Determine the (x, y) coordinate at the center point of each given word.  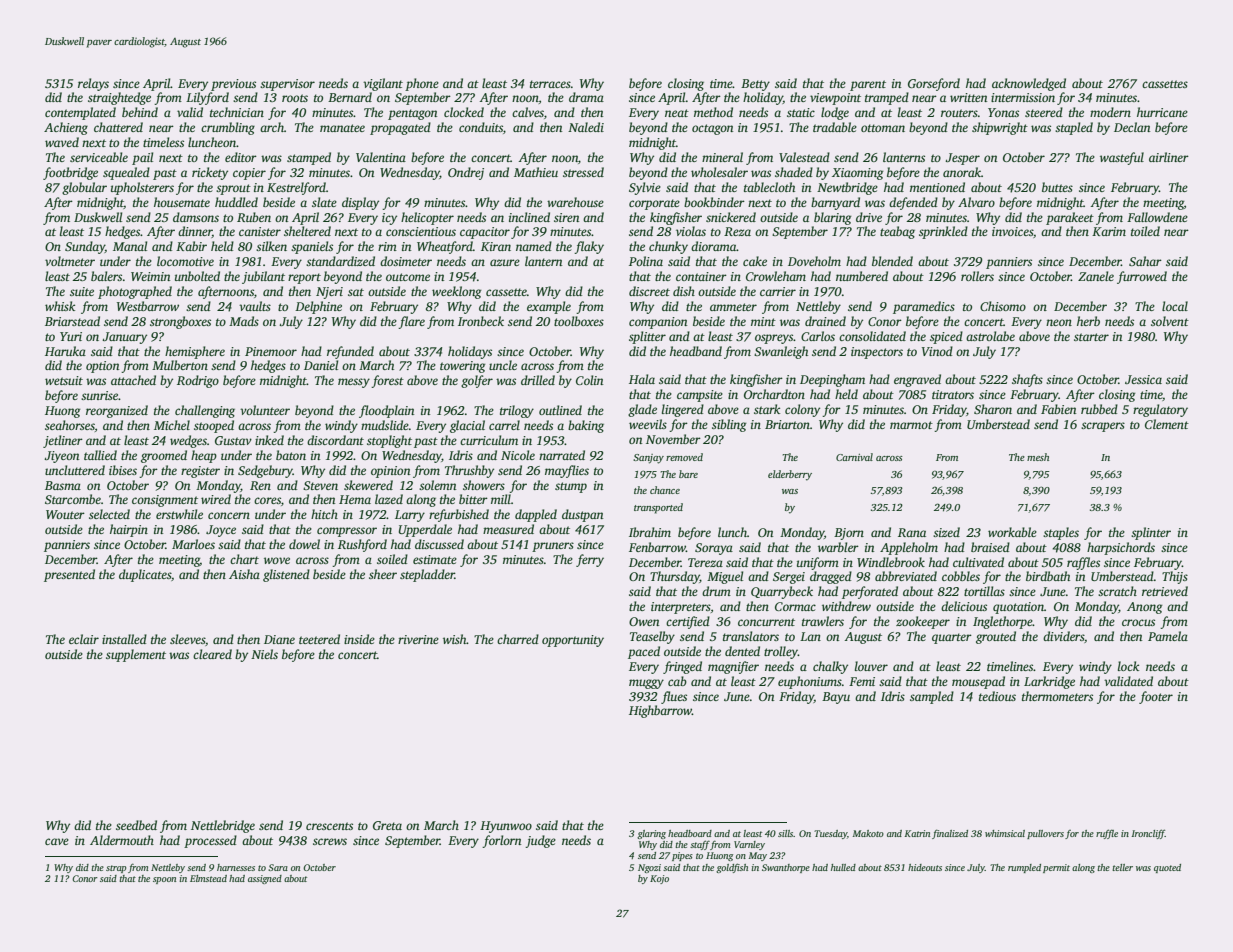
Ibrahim (650, 532)
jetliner (63, 441)
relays (93, 84)
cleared (212, 654)
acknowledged (1029, 84)
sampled (932, 697)
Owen (644, 621)
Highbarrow (660, 711)
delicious (964, 606)
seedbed (136, 825)
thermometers (1057, 696)
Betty (755, 85)
